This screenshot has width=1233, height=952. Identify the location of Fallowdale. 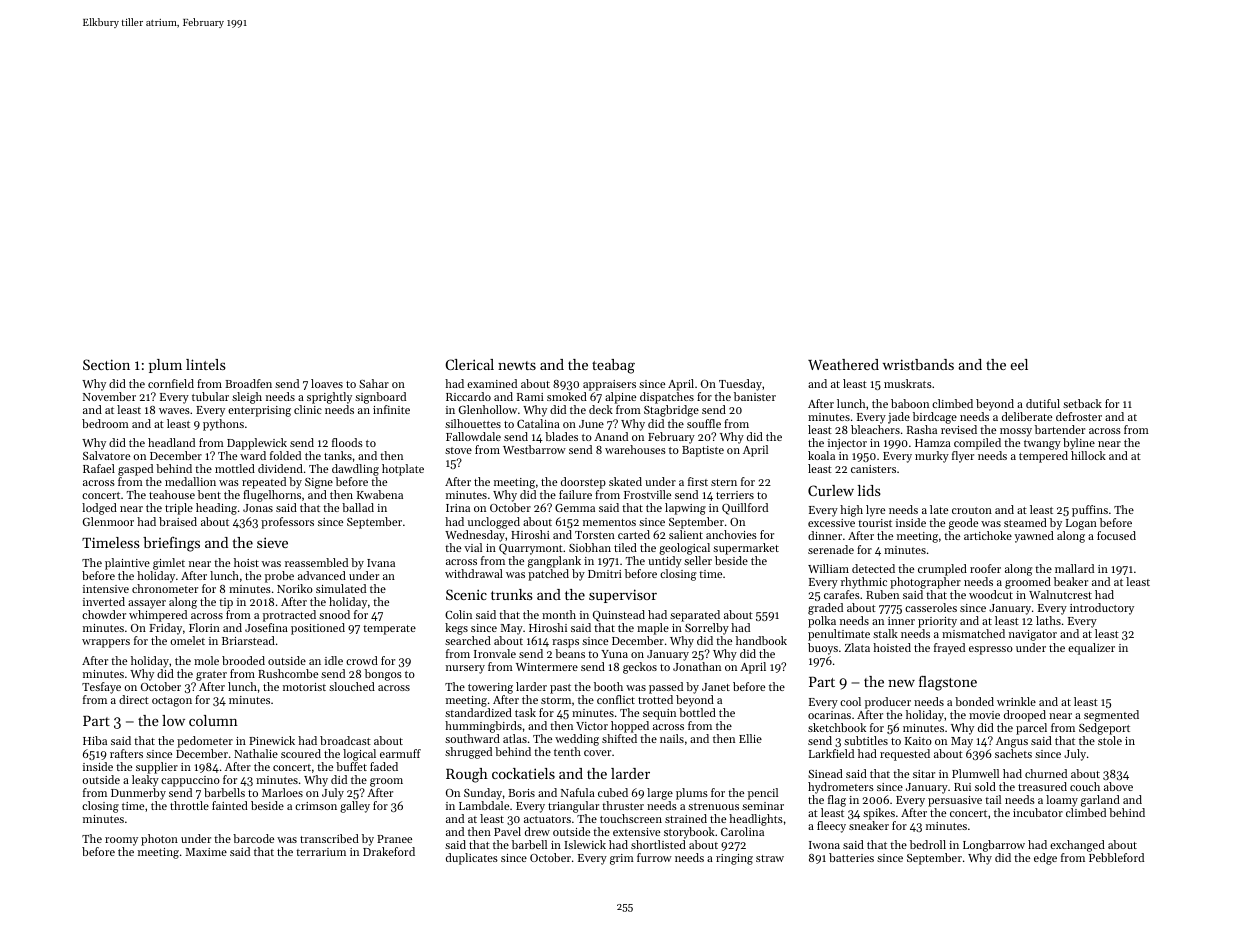
(473, 436).
